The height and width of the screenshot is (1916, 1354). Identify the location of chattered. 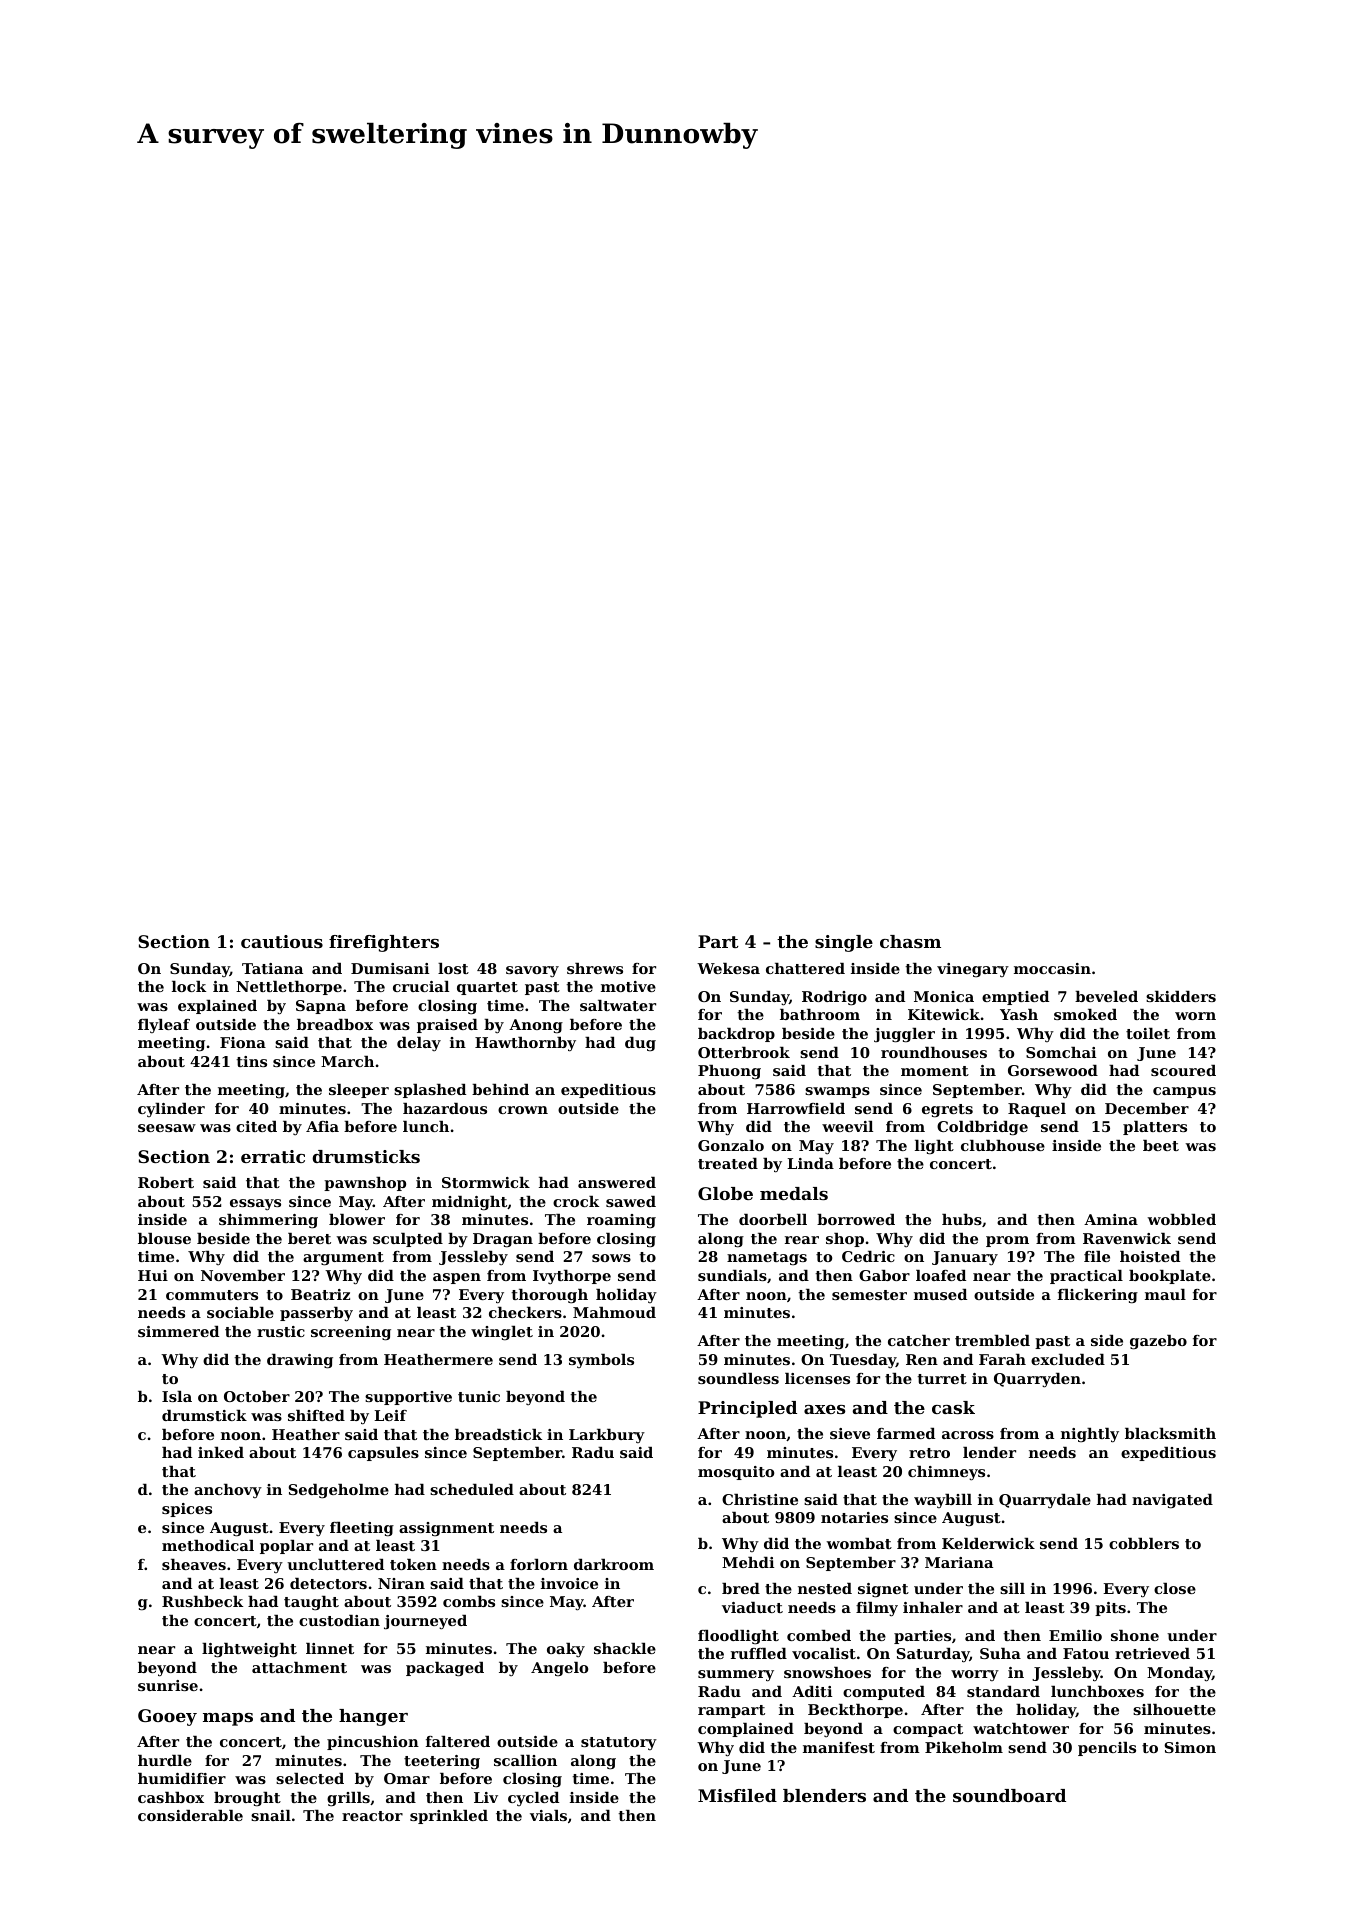
(805, 968).
